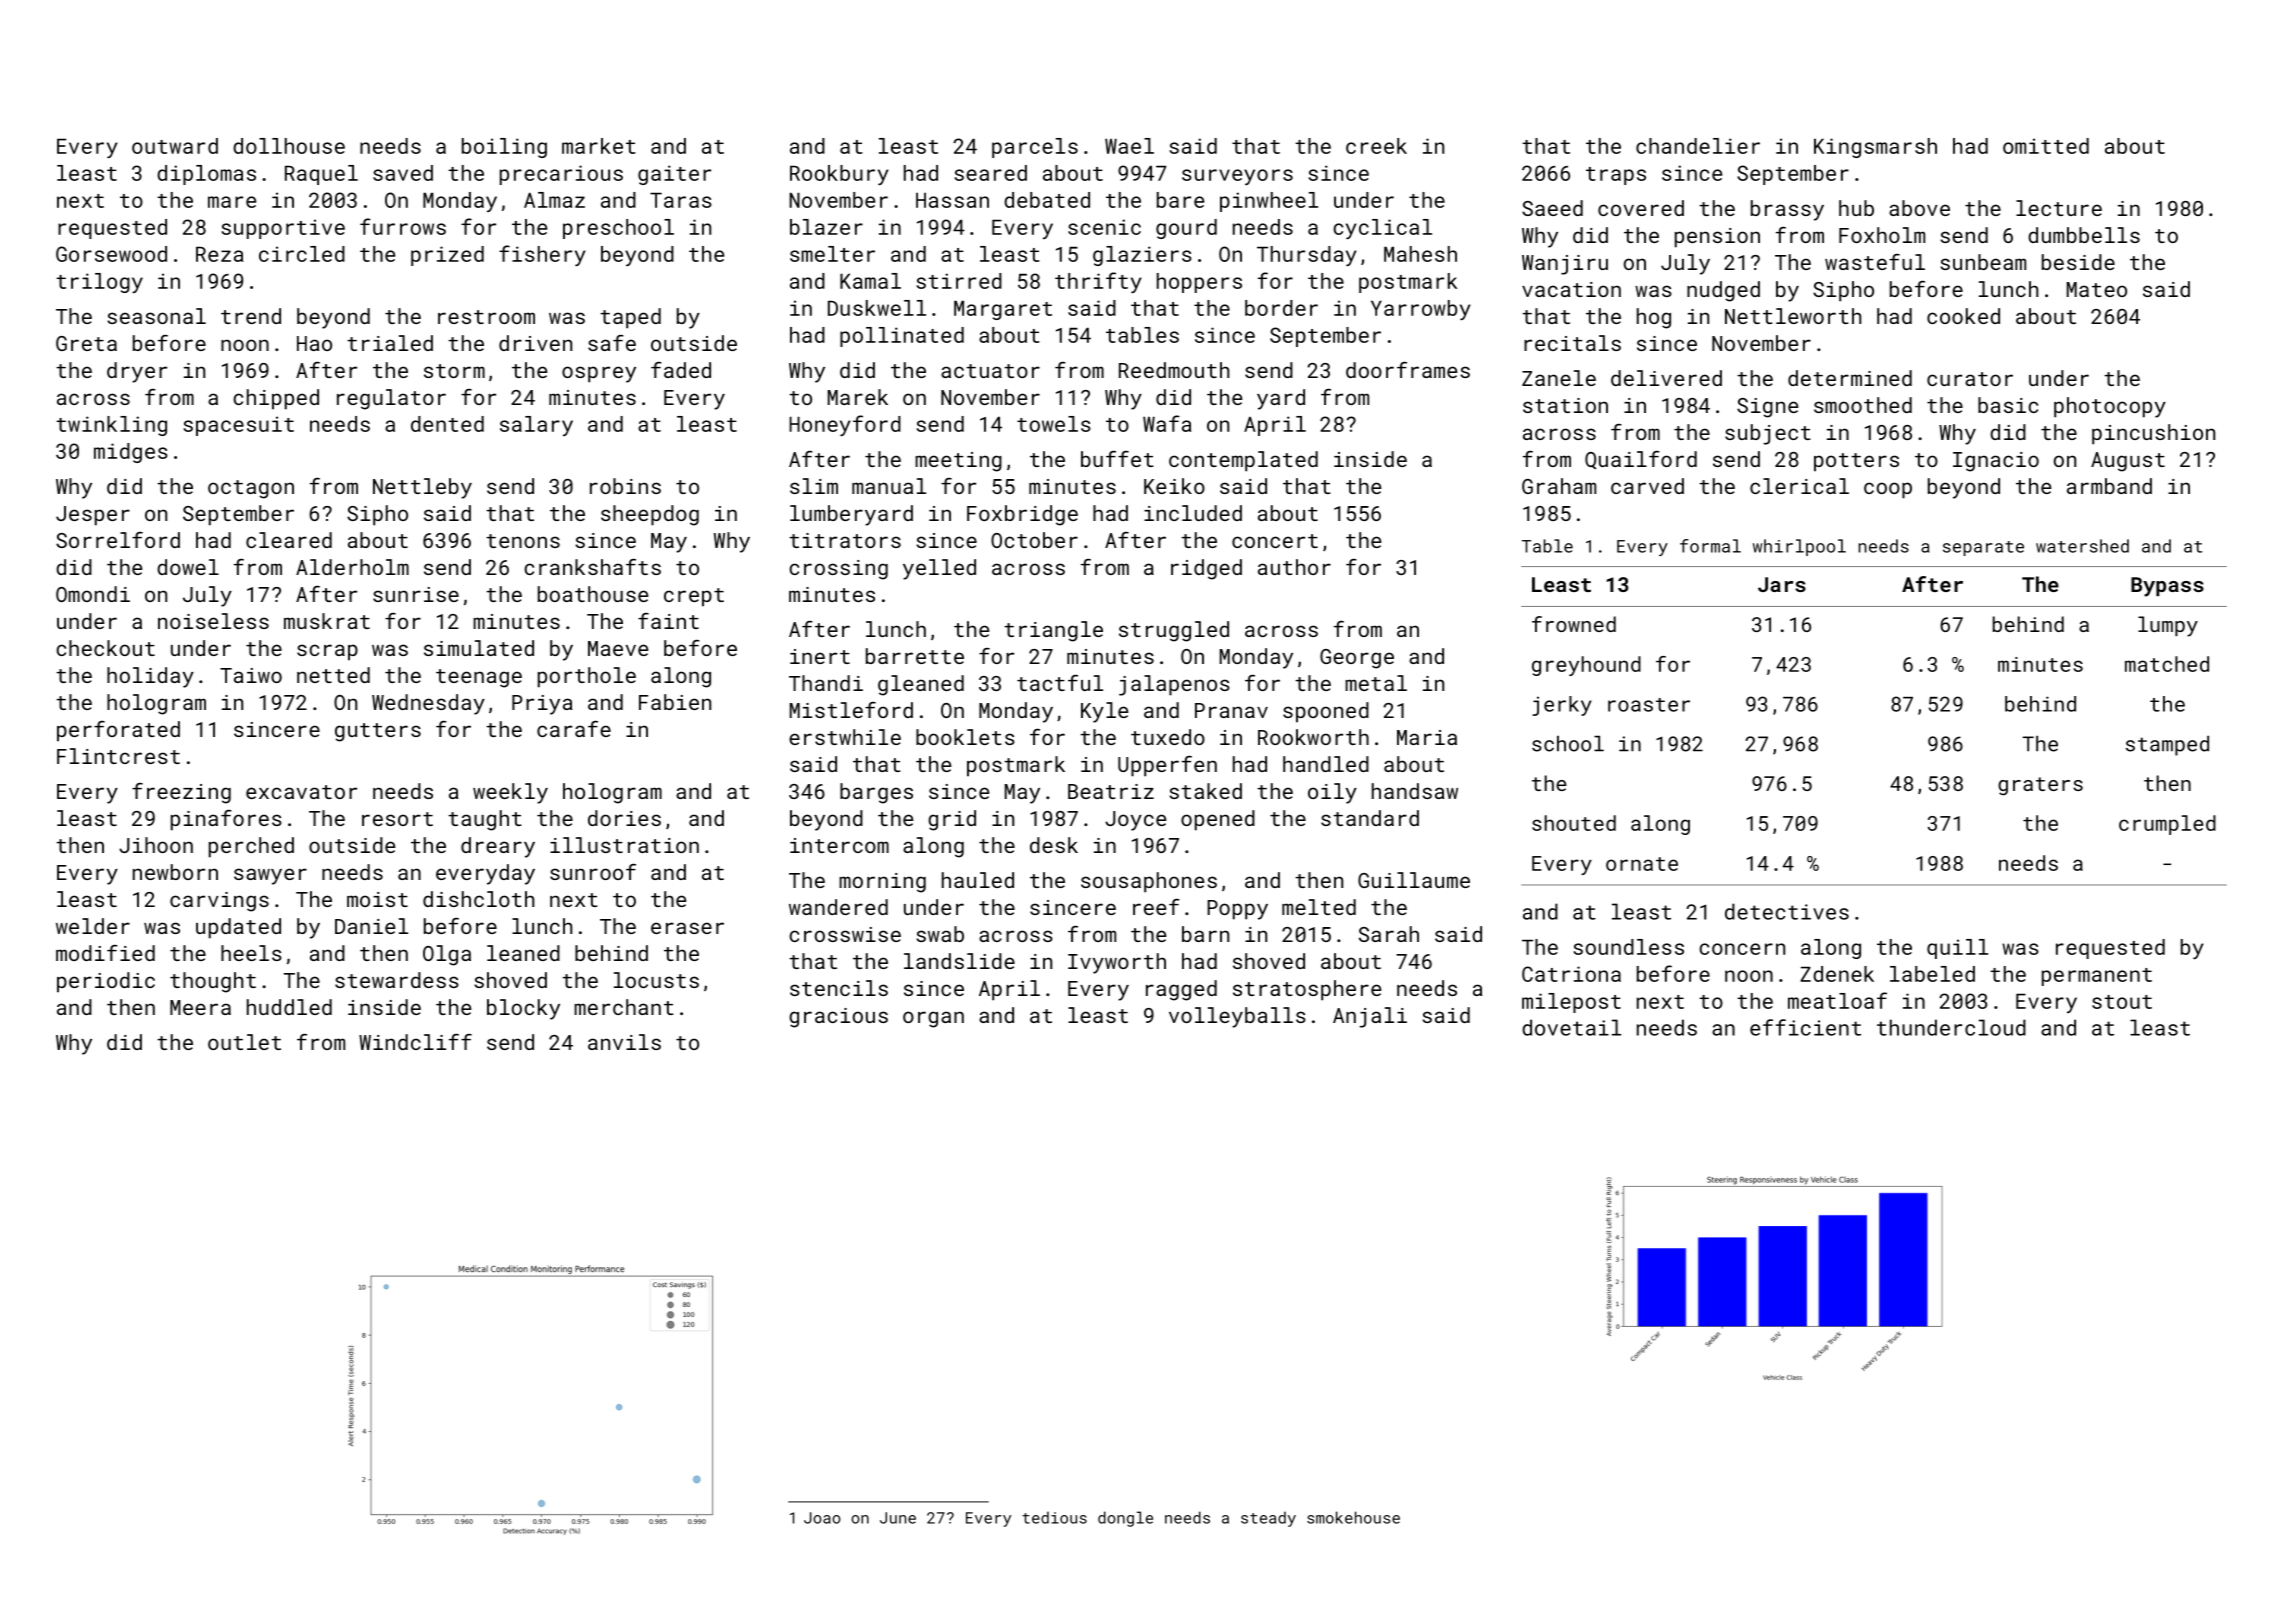  I want to click on efficient, so click(1805, 1027).
